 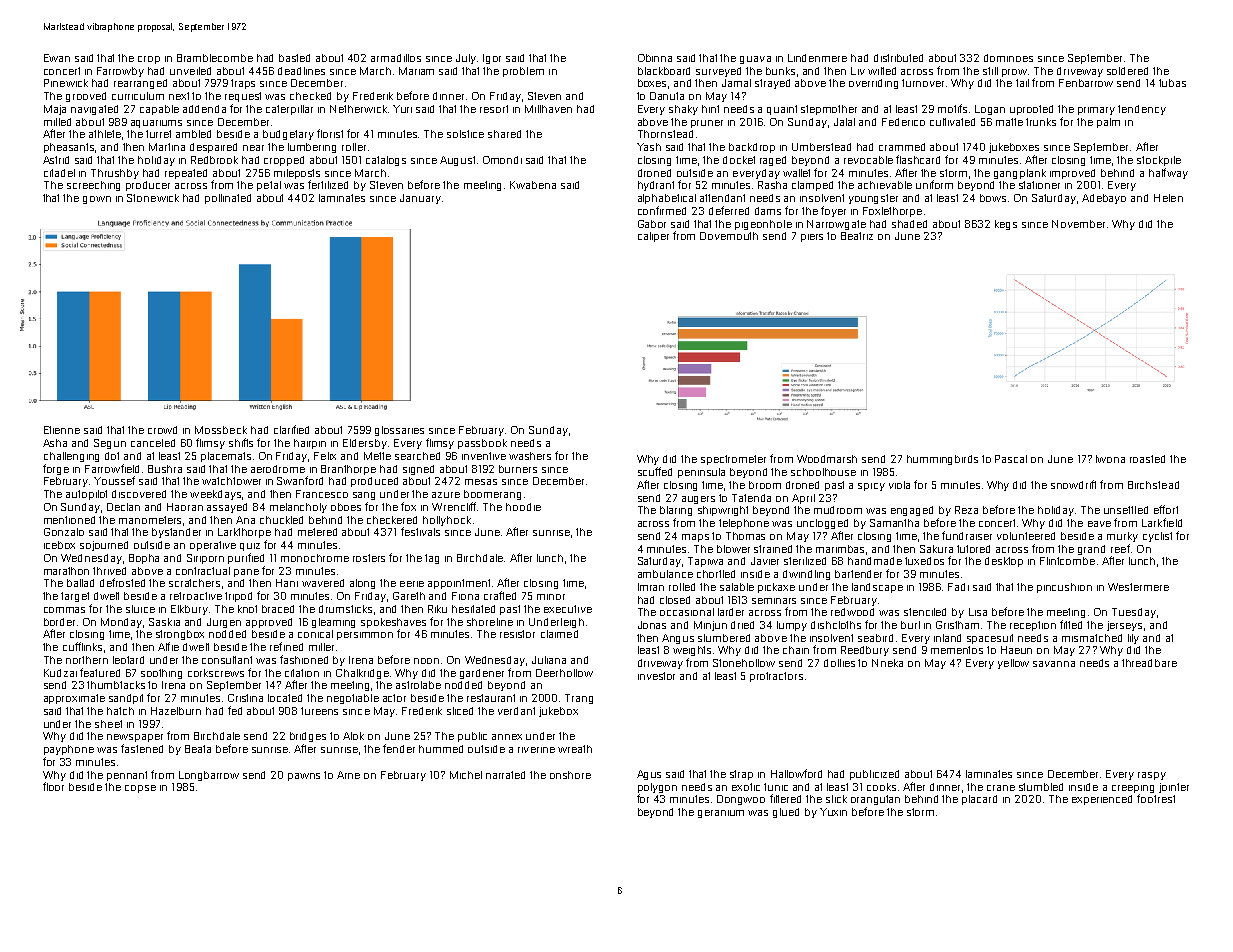 I want to click on festivals, so click(x=420, y=531).
